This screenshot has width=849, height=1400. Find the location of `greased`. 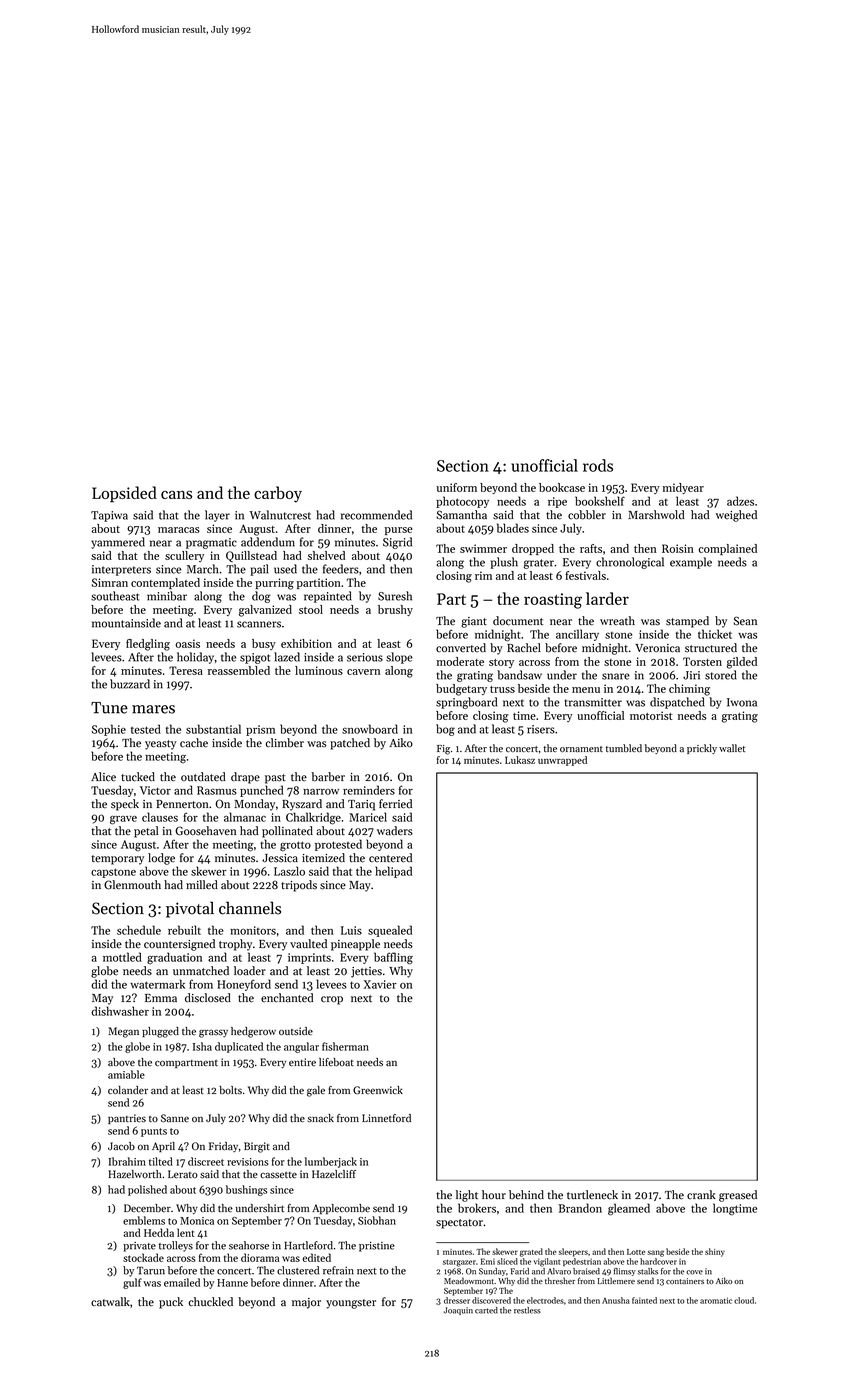

greased is located at coordinates (738, 1196).
